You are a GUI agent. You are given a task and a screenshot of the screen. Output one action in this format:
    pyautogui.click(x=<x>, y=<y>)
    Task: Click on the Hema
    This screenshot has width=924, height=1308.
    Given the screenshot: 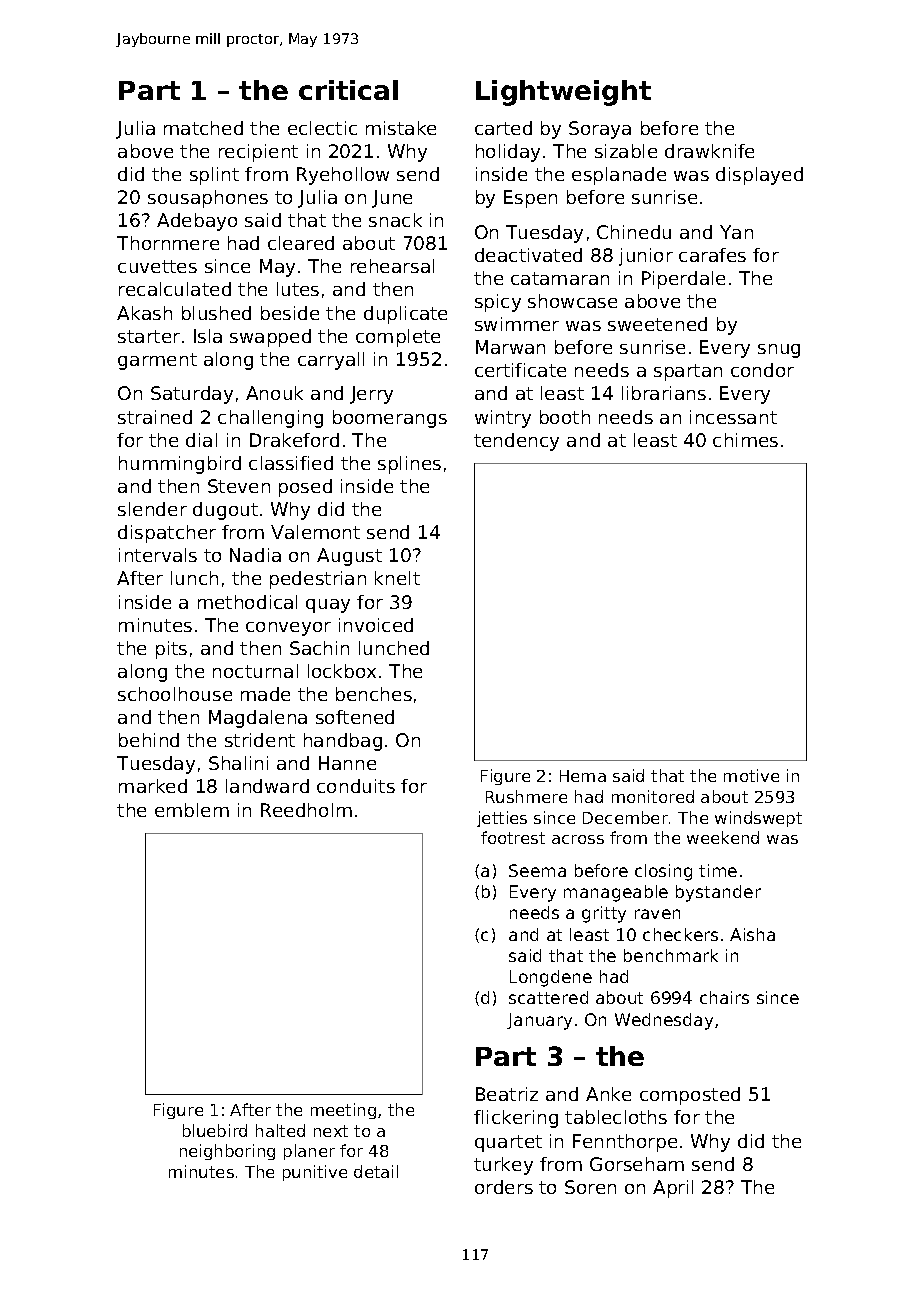 What is the action you would take?
    pyautogui.click(x=583, y=776)
